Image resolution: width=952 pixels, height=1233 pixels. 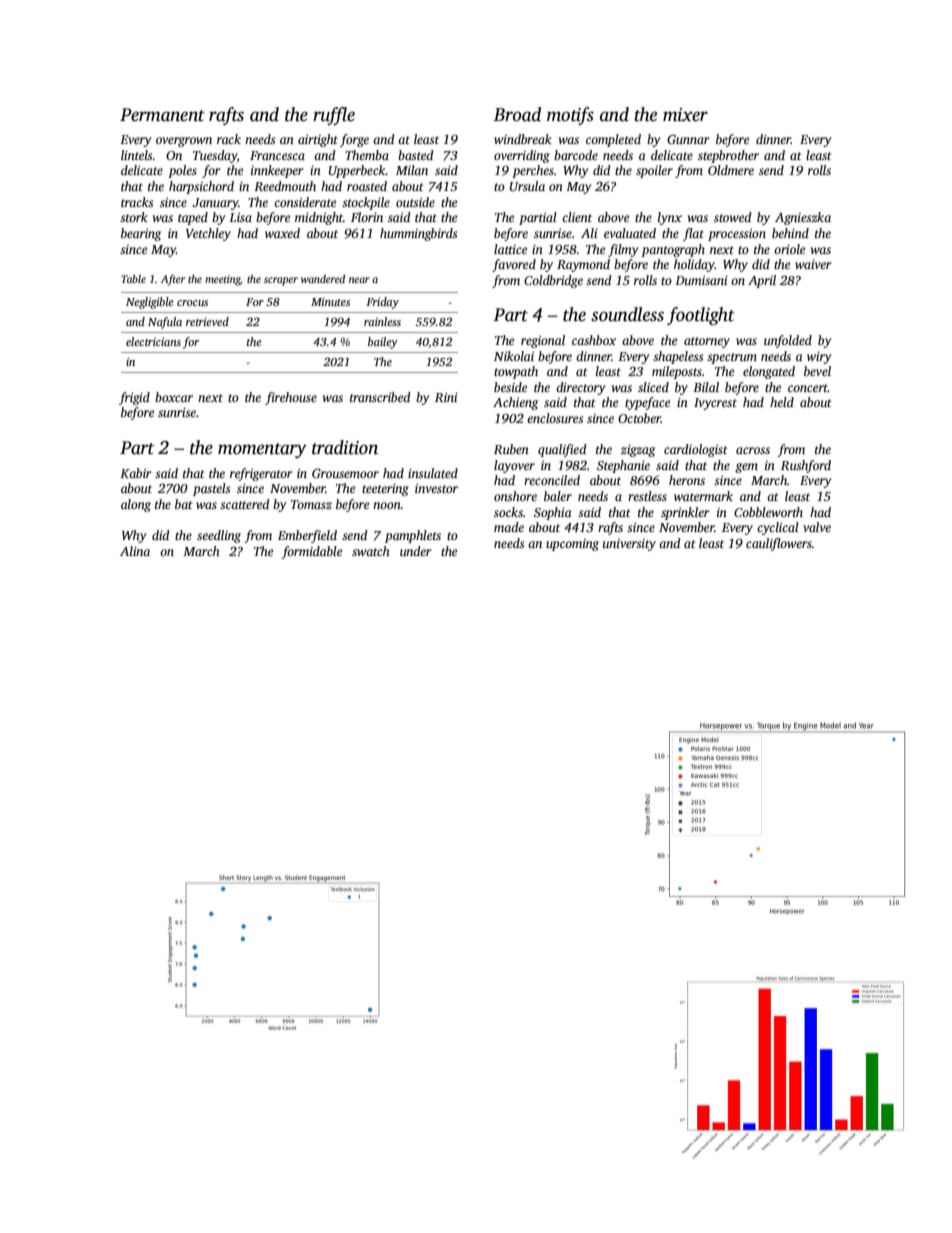 I want to click on mixer, so click(x=685, y=115).
